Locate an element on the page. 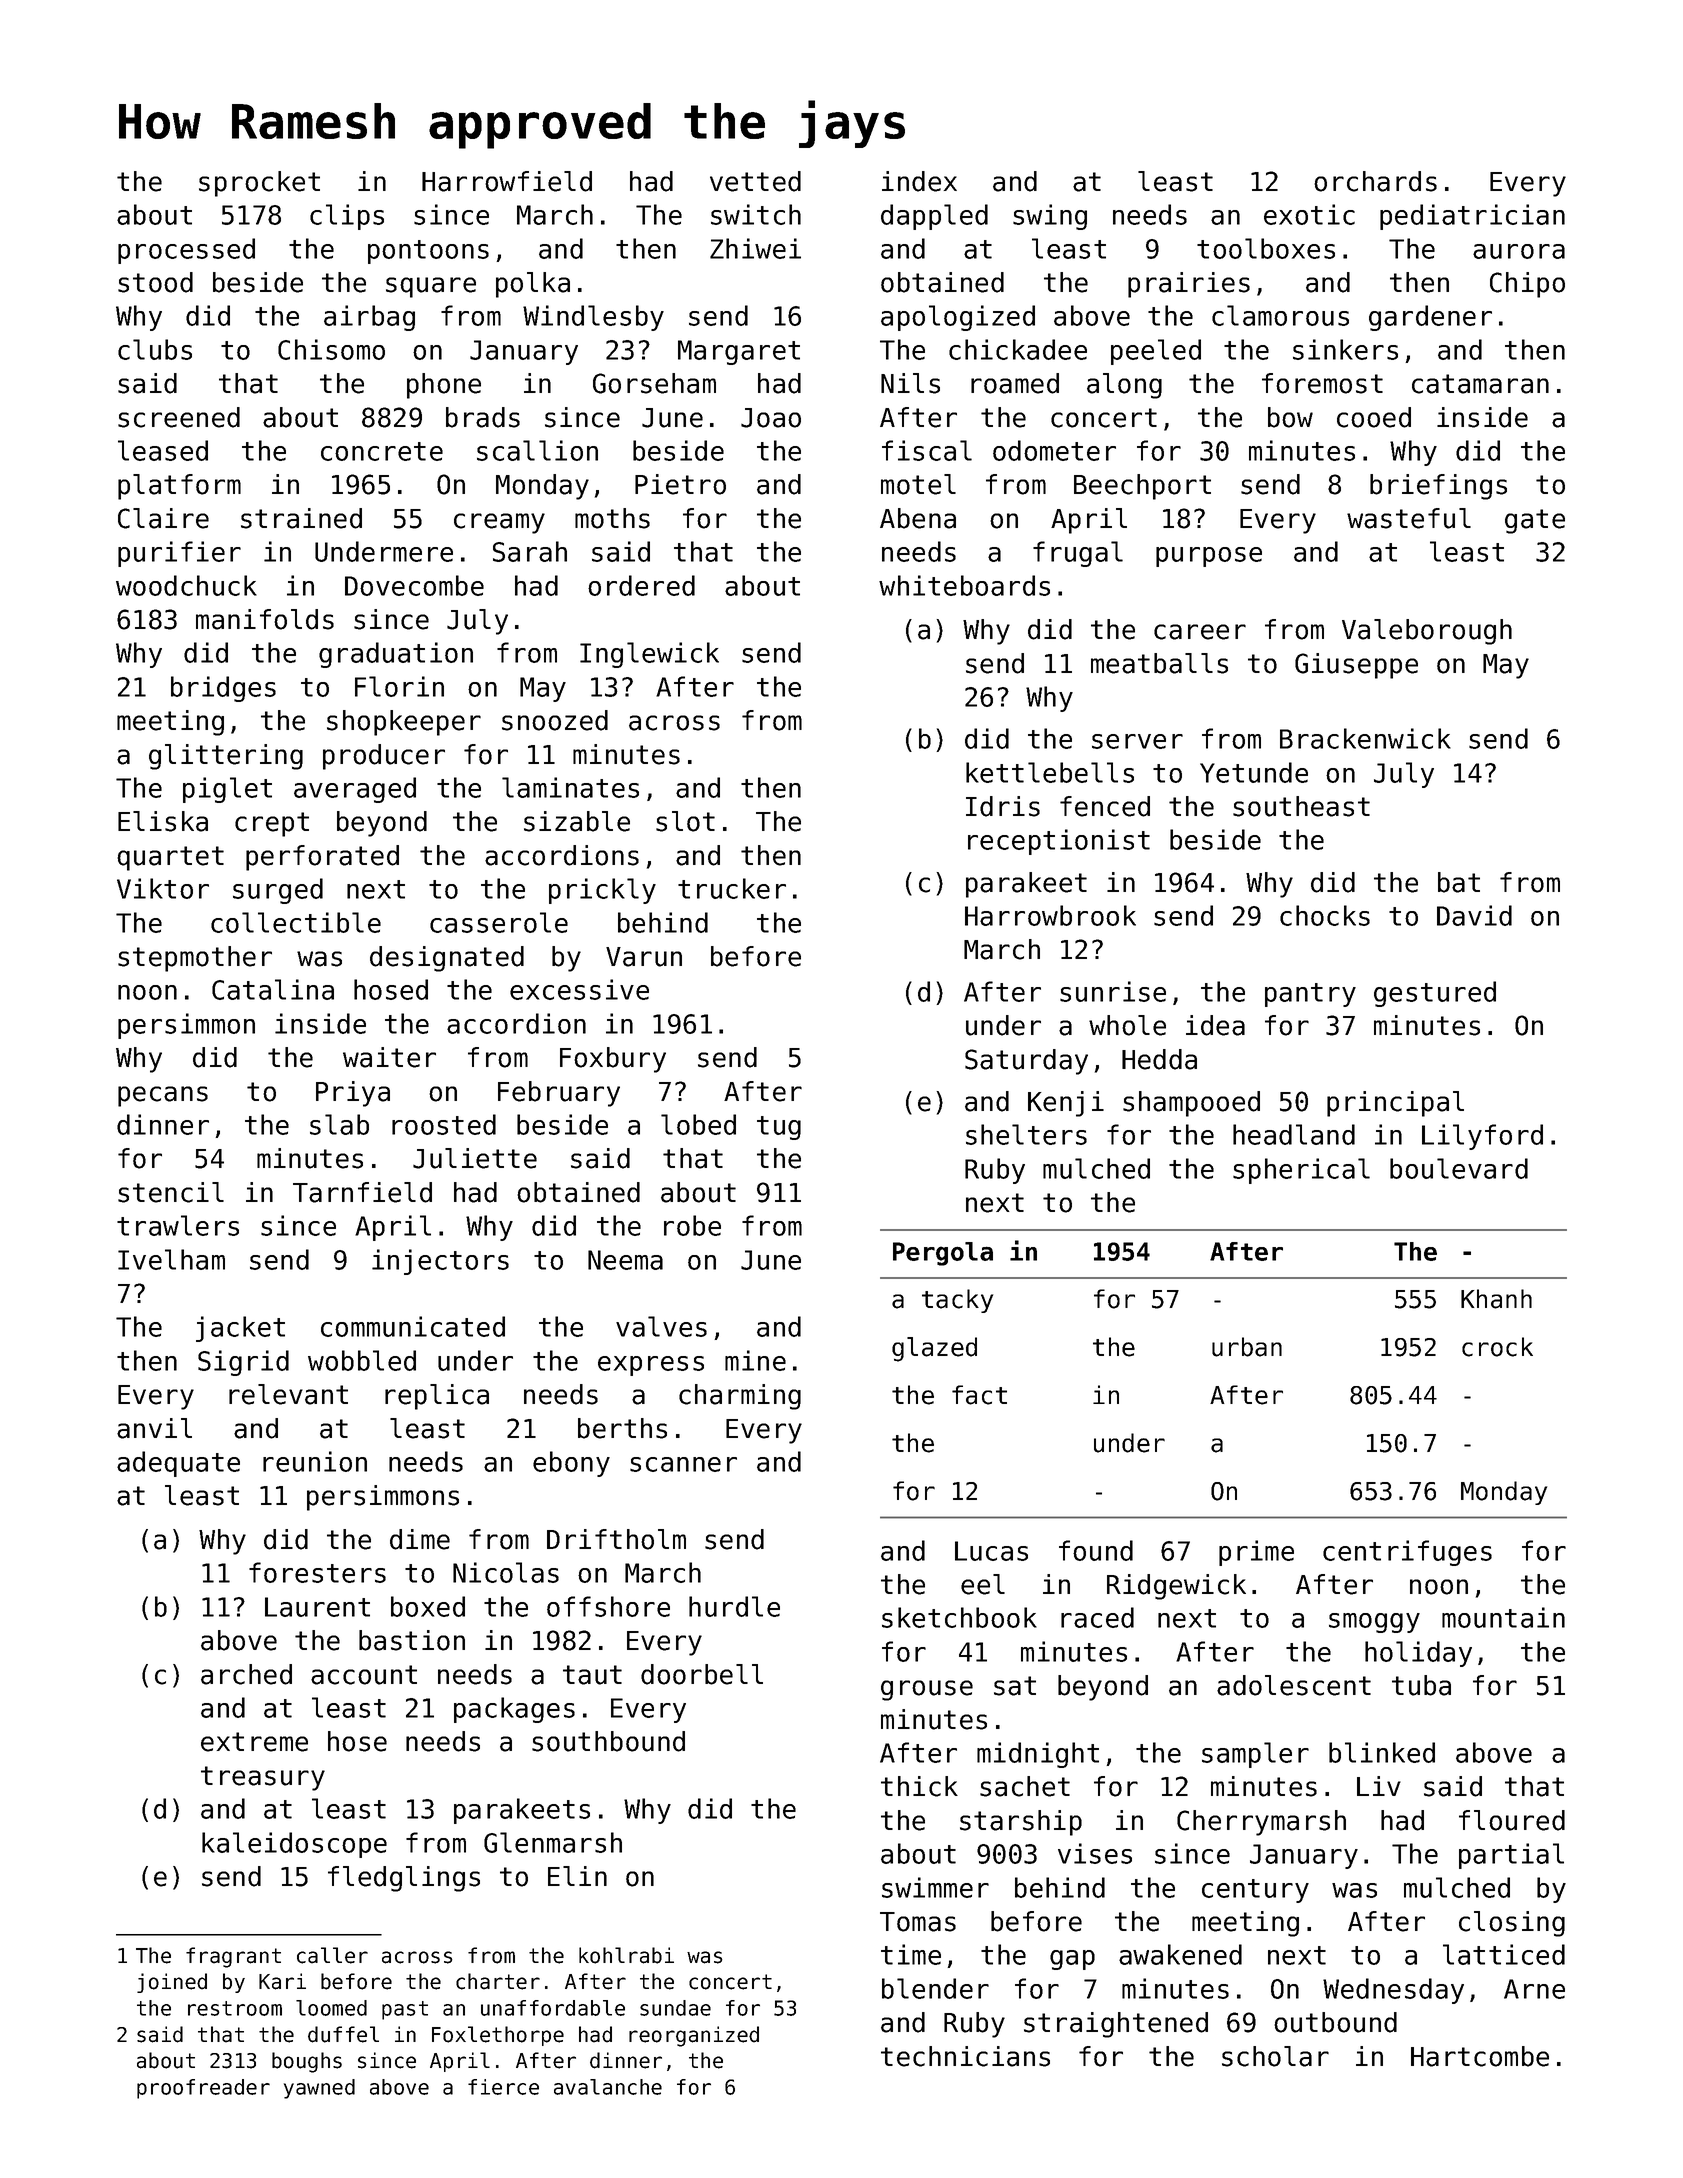 Image resolution: width=1683 pixels, height=2178 pixels. processed is located at coordinates (186, 251).
